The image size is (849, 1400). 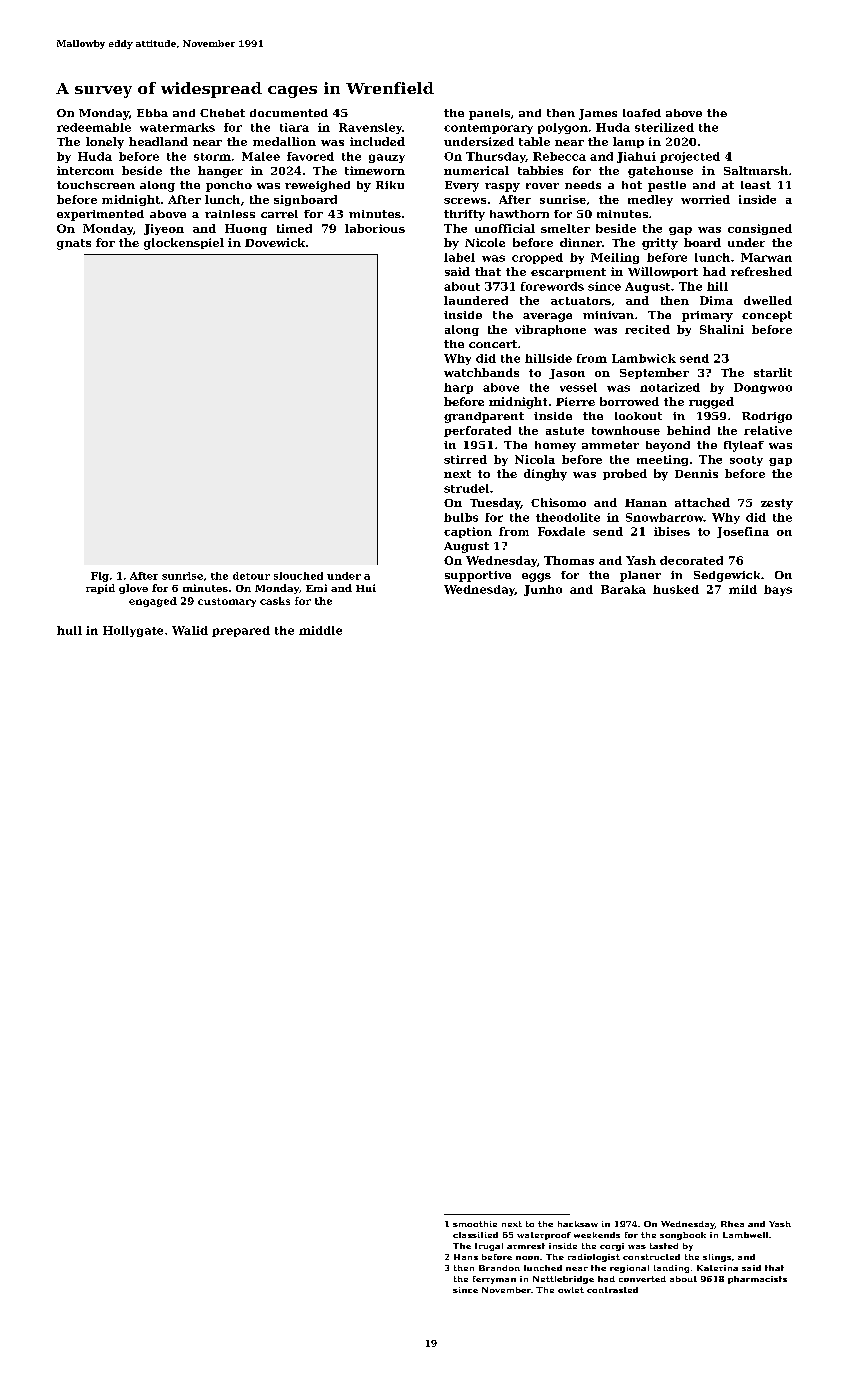 I want to click on smoothie, so click(x=475, y=1224).
